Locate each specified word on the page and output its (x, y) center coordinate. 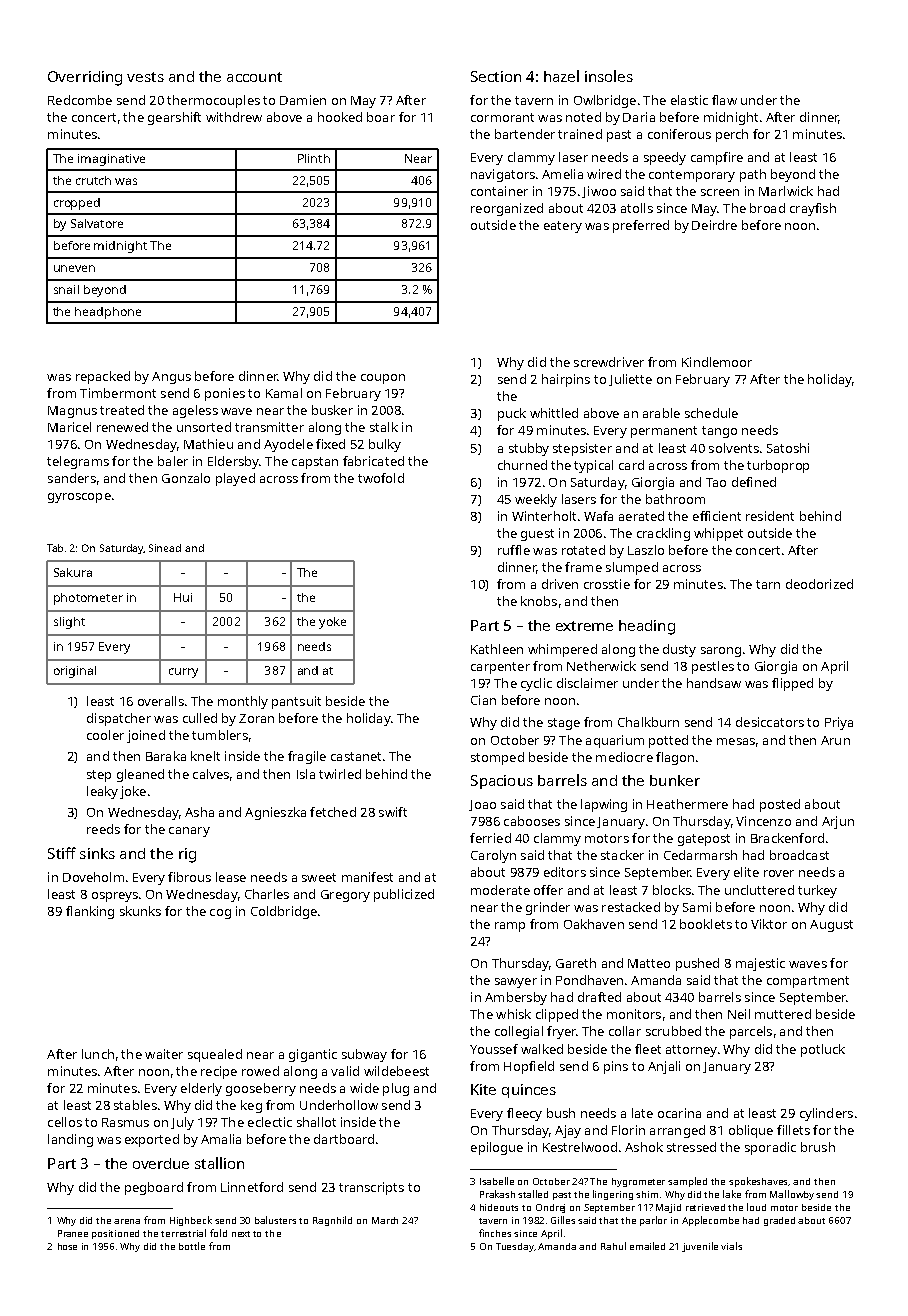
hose (67, 1246)
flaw (724, 100)
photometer (88, 599)
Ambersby (516, 998)
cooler (105, 735)
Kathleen (497, 649)
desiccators (770, 722)
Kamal (284, 393)
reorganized (507, 209)
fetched (333, 812)
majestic (760, 964)
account (254, 77)
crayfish (813, 209)
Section (496, 76)
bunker (675, 780)
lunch (98, 1054)
